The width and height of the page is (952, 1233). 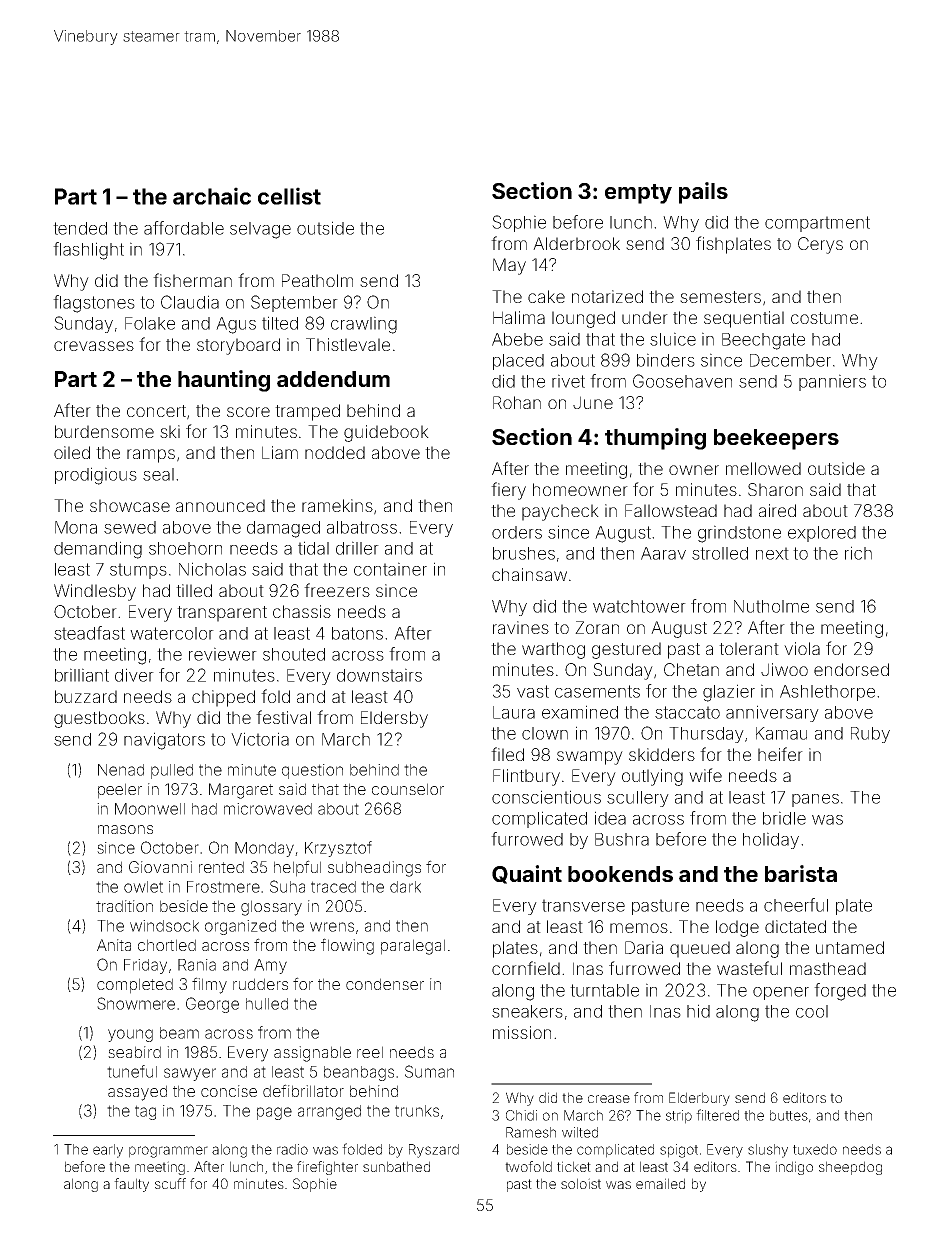 I want to click on fiery, so click(x=508, y=491).
